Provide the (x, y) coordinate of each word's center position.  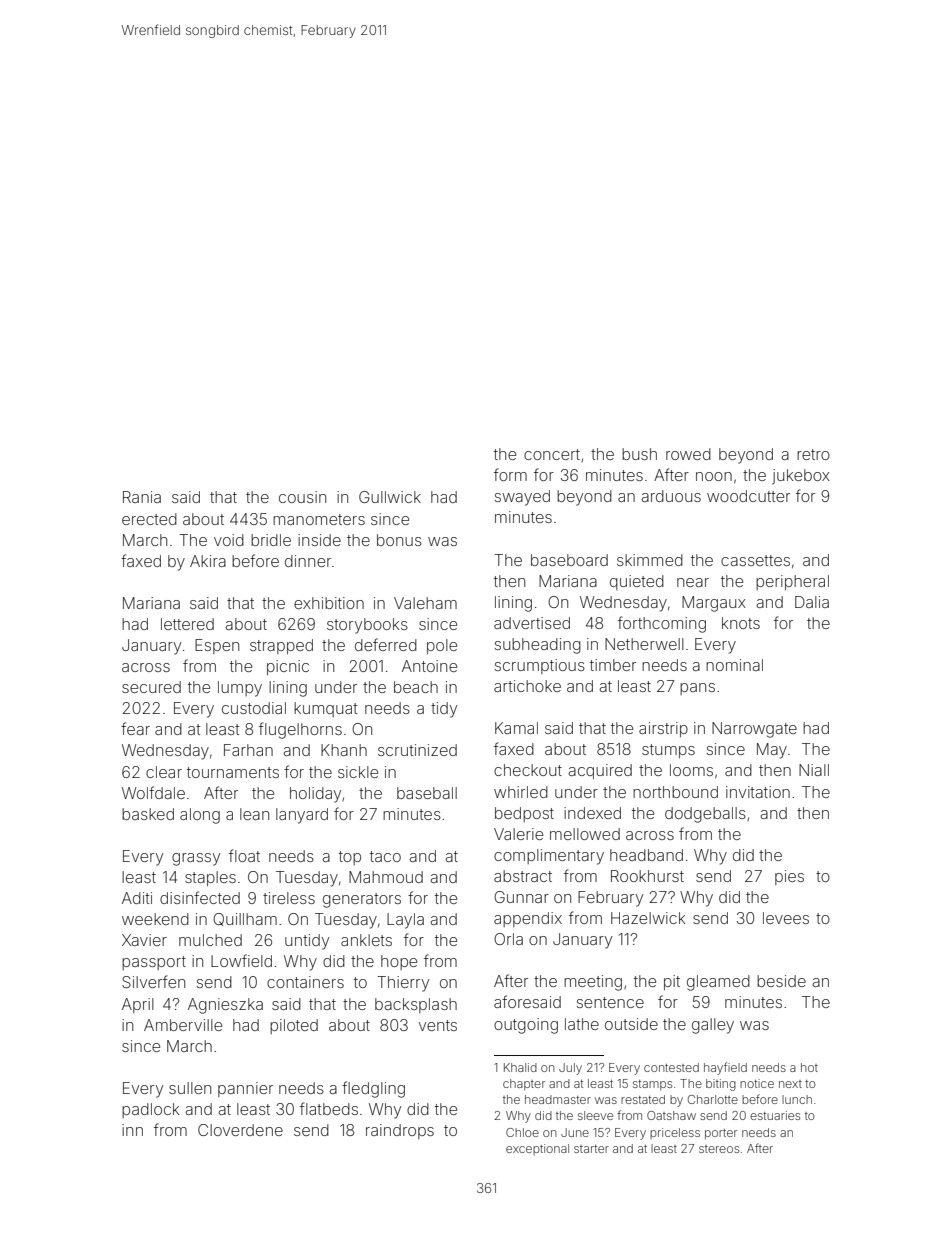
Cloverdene (240, 1130)
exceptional (537, 1149)
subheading (538, 646)
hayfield (725, 1068)
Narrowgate (754, 730)
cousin (302, 497)
